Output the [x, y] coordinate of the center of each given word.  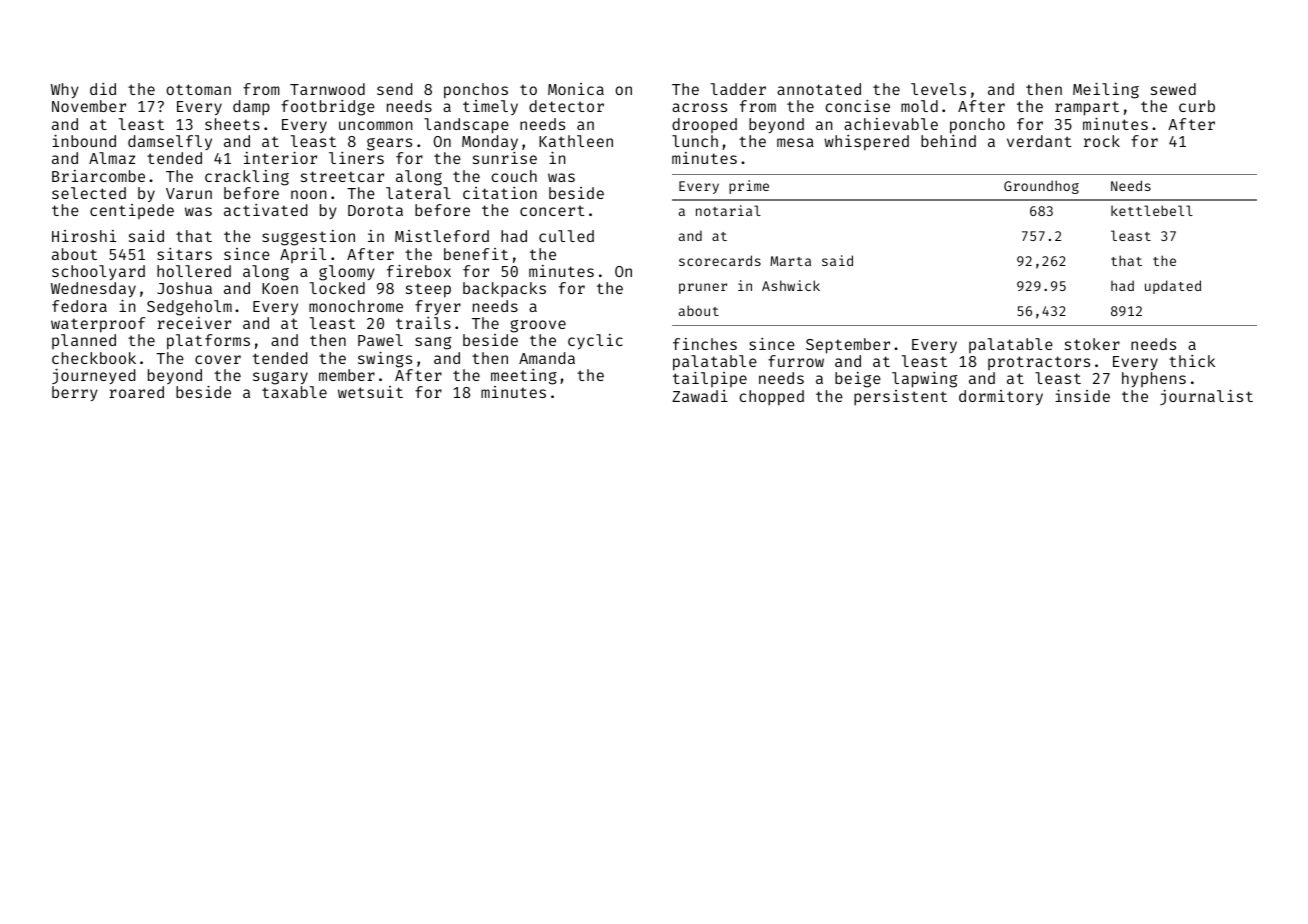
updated [1173, 287]
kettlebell [1152, 210]
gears [389, 144]
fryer [438, 307]
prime [749, 187]
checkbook [94, 358]
